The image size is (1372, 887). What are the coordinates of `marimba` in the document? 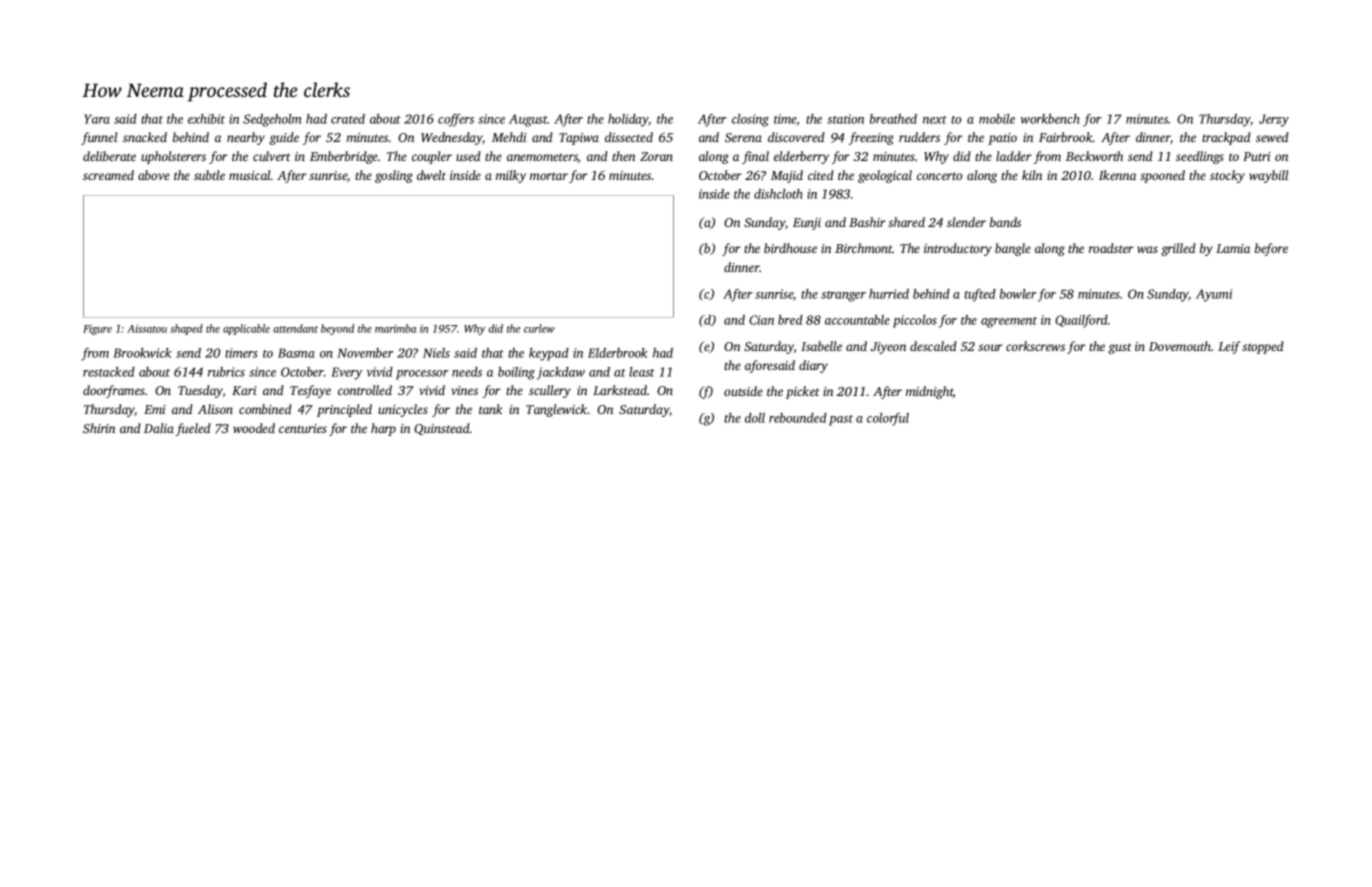 It's located at (395, 328).
